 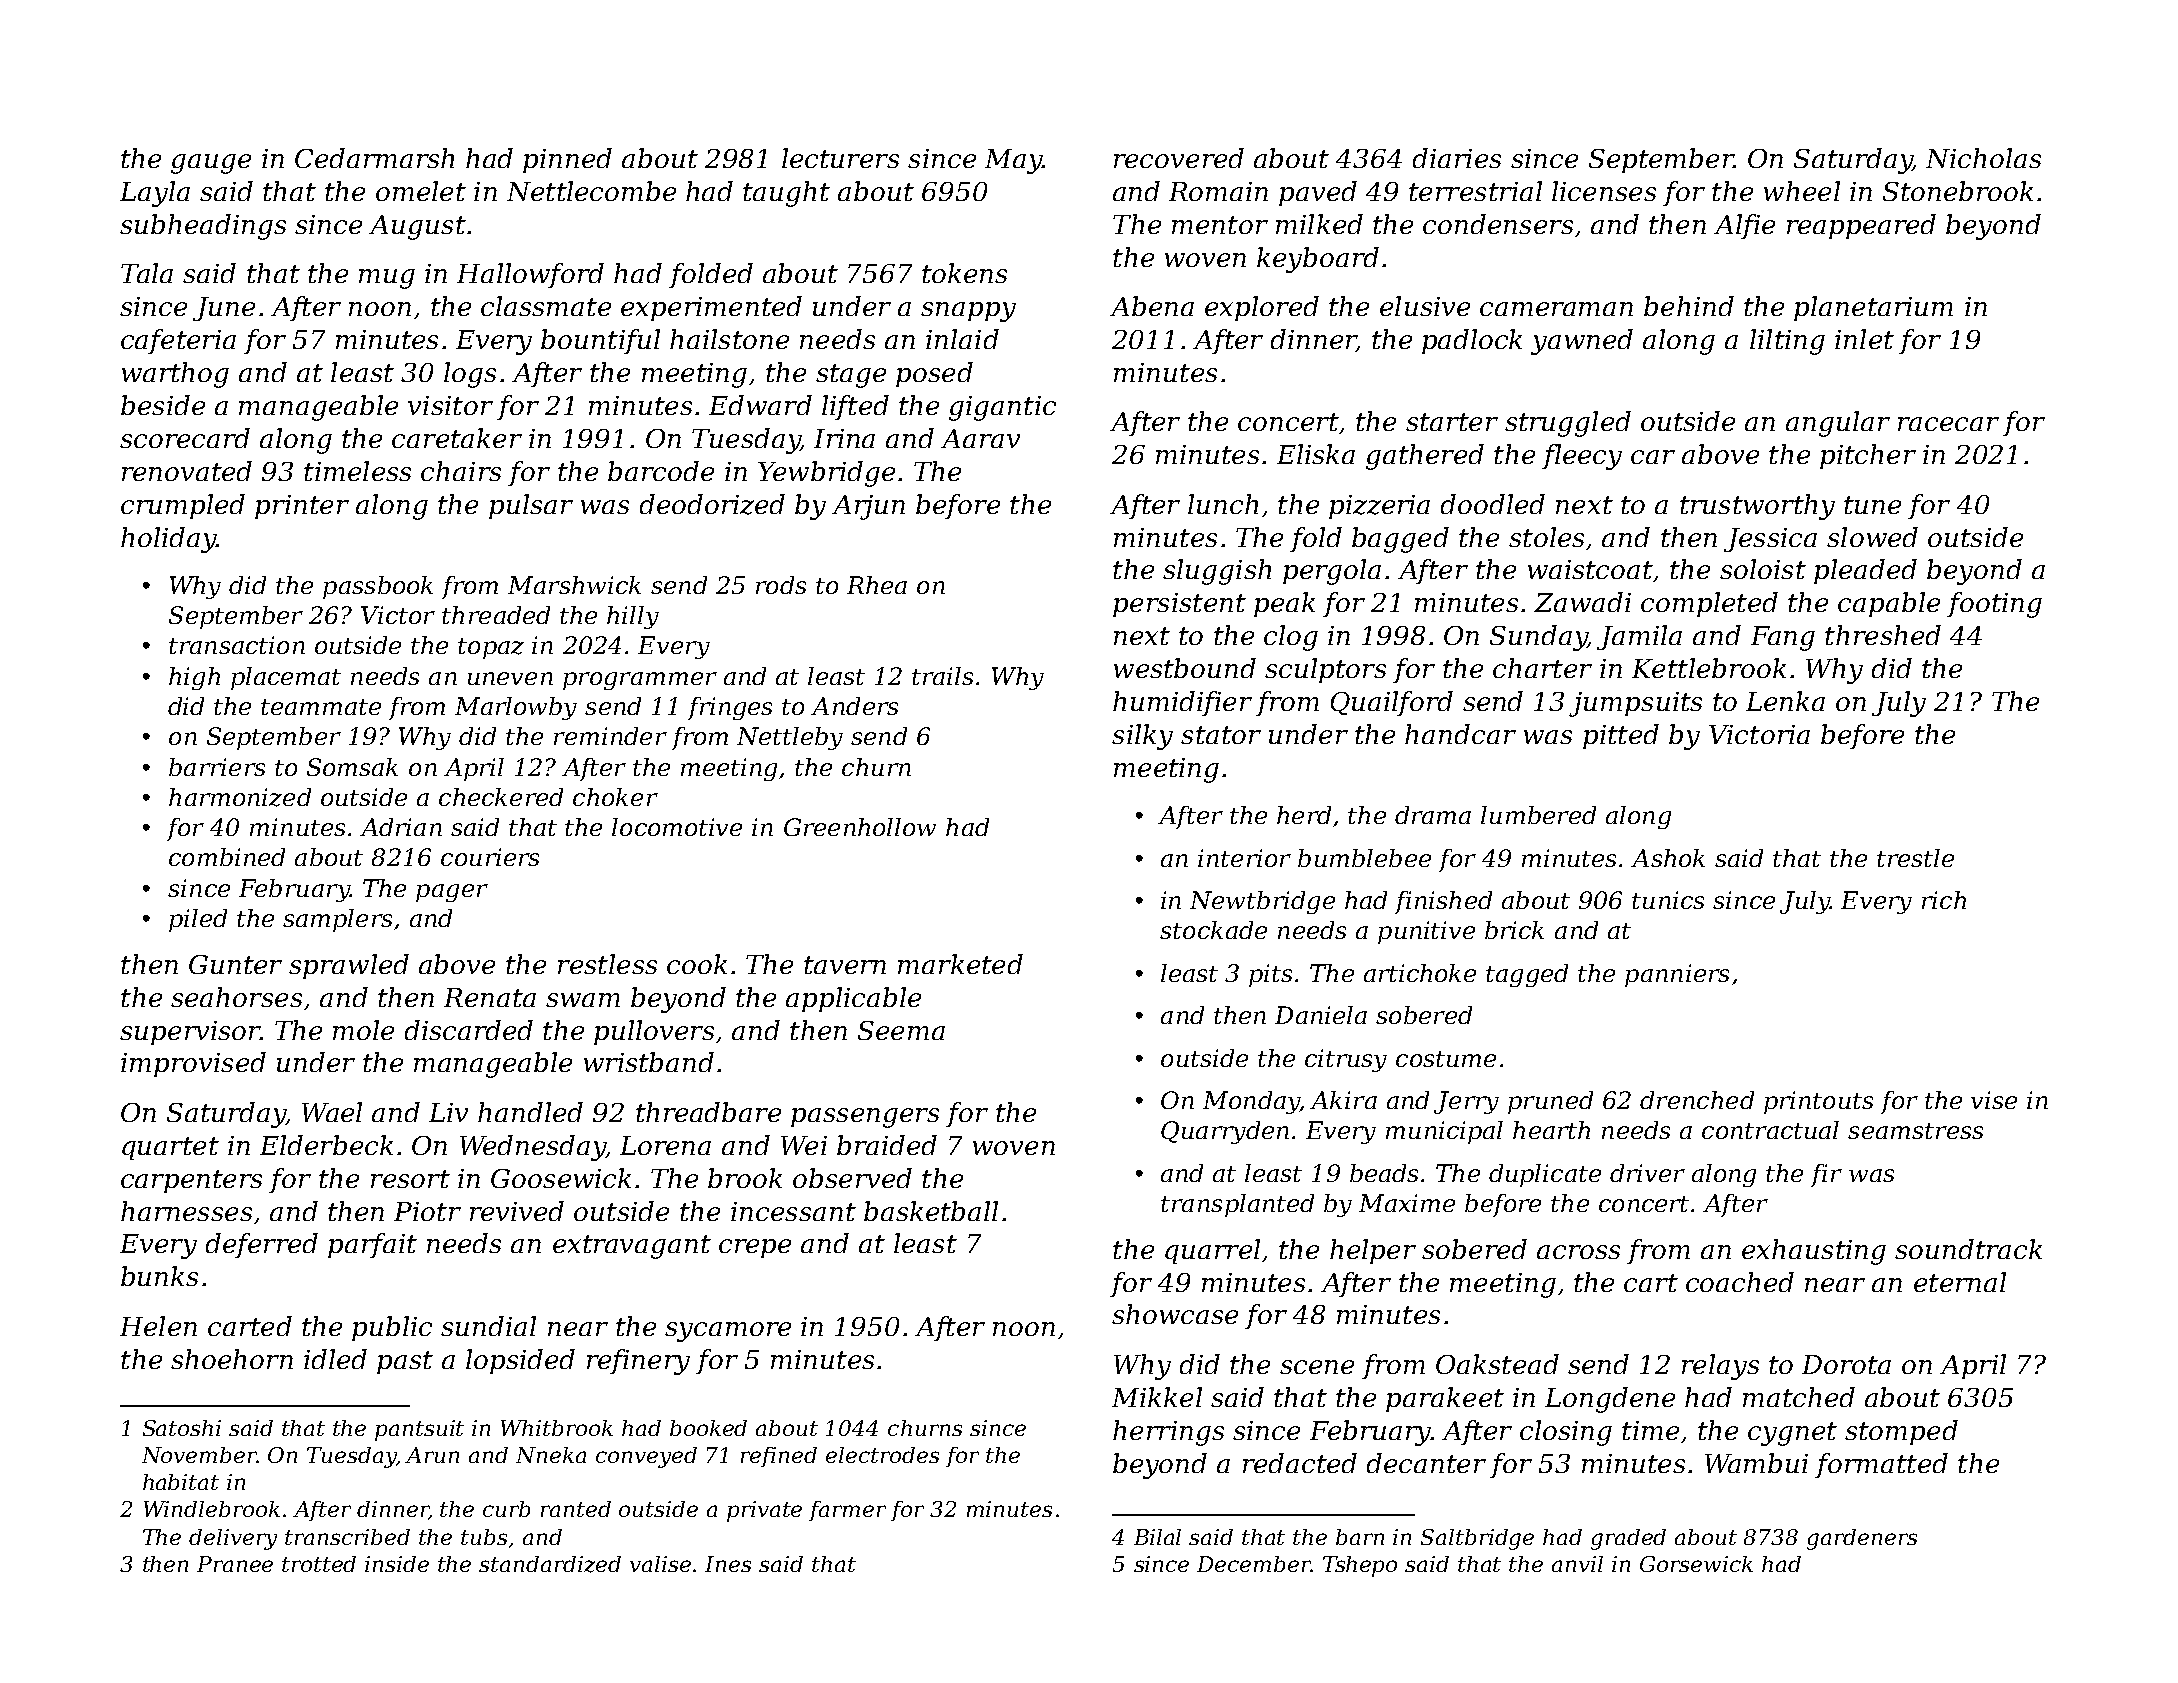 I want to click on seahorses, so click(x=236, y=997).
